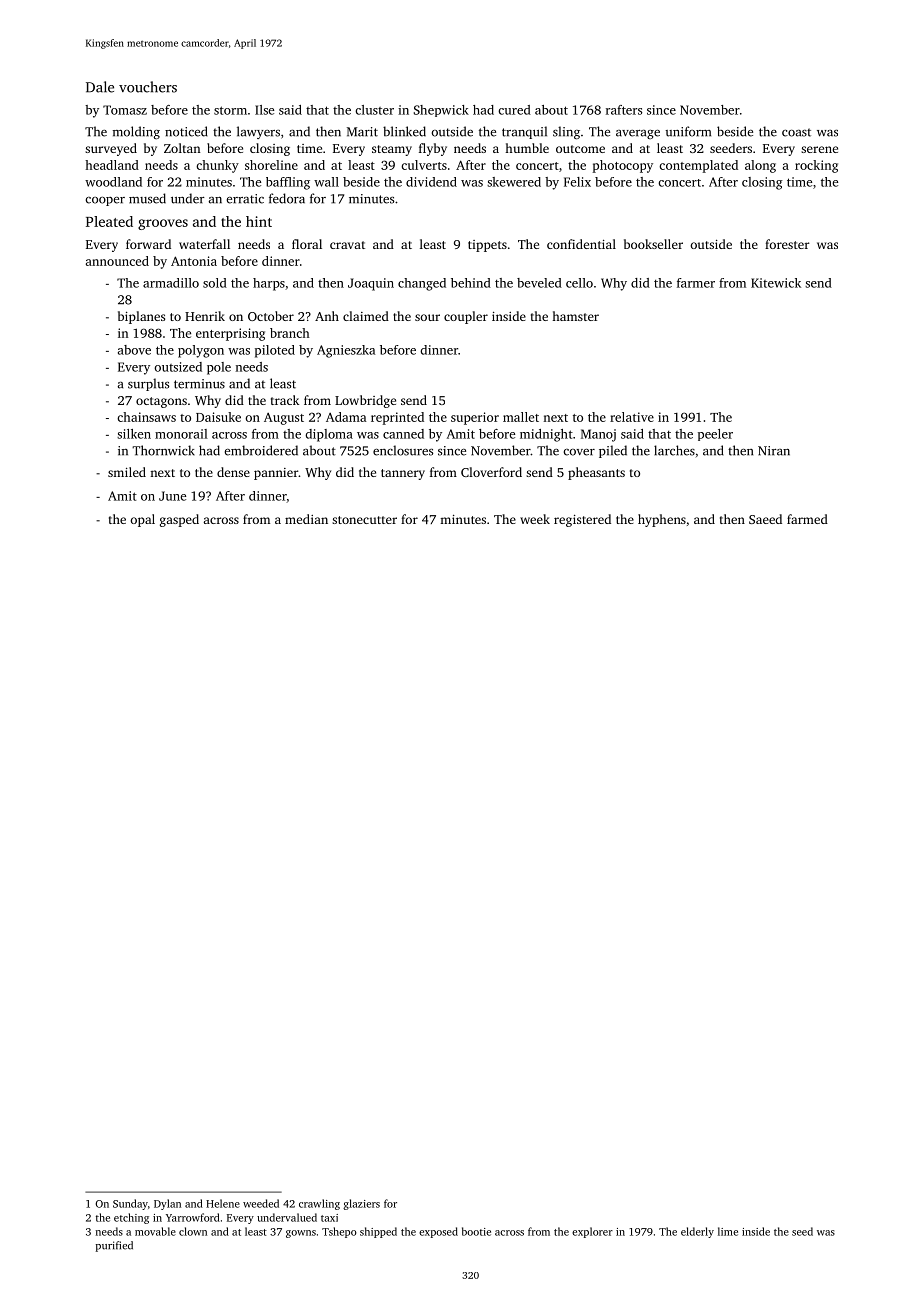 The height and width of the document is (1308, 924). I want to click on crawling, so click(319, 1204).
